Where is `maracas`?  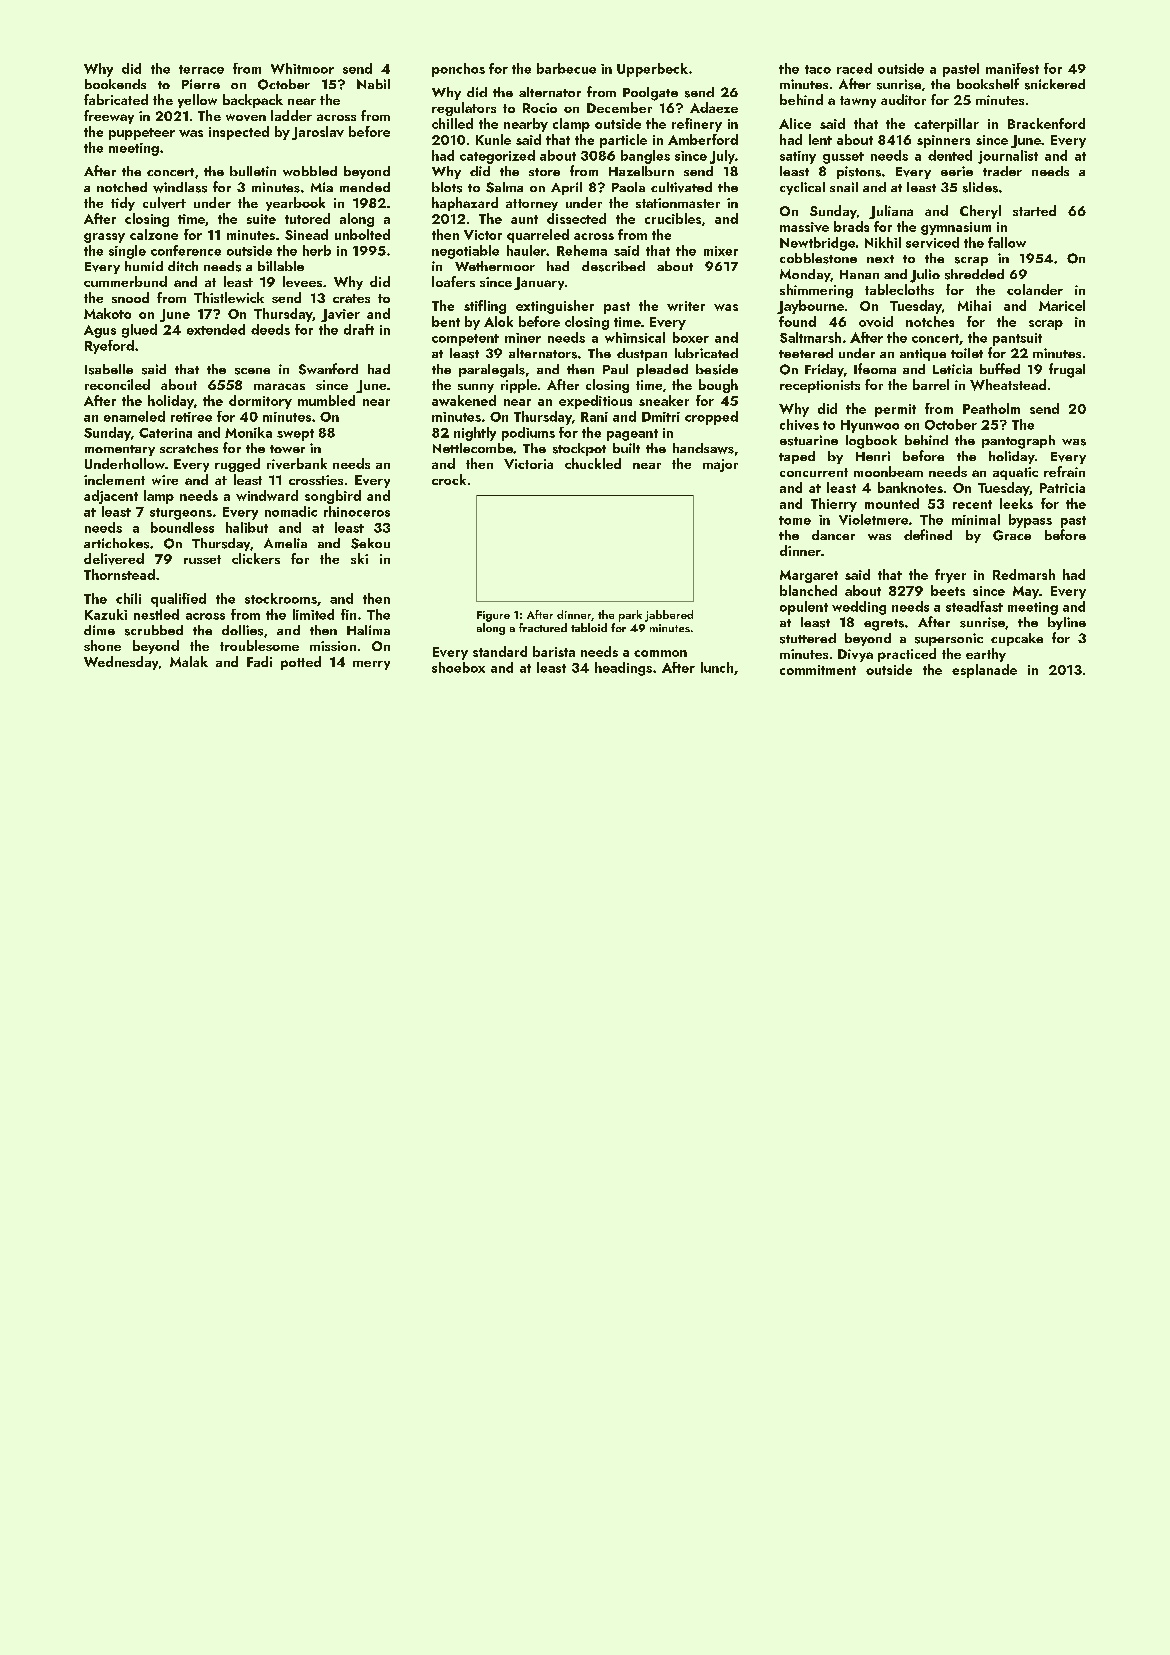
maracas is located at coordinates (279, 386).
